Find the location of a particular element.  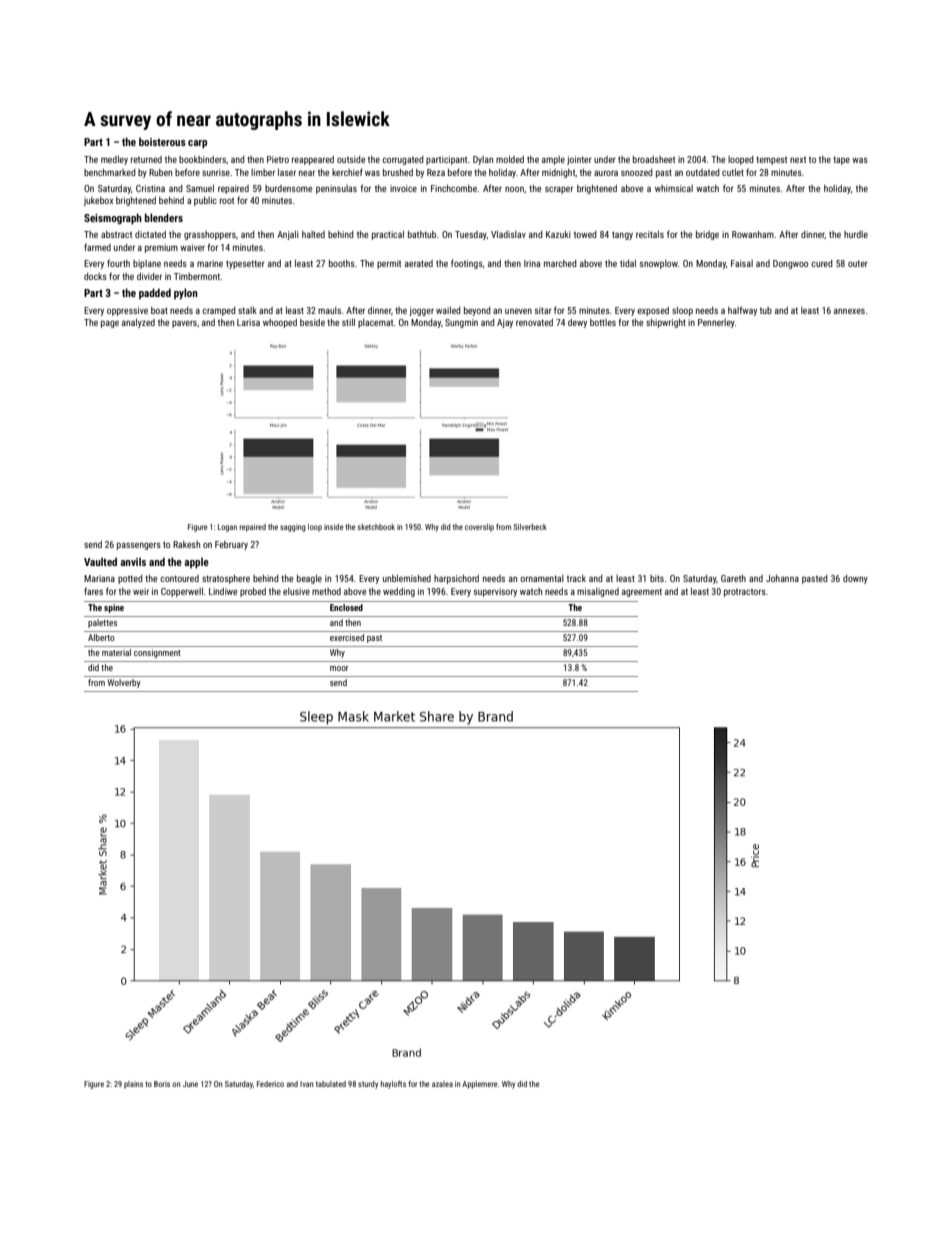

tabulated is located at coordinates (331, 1084).
